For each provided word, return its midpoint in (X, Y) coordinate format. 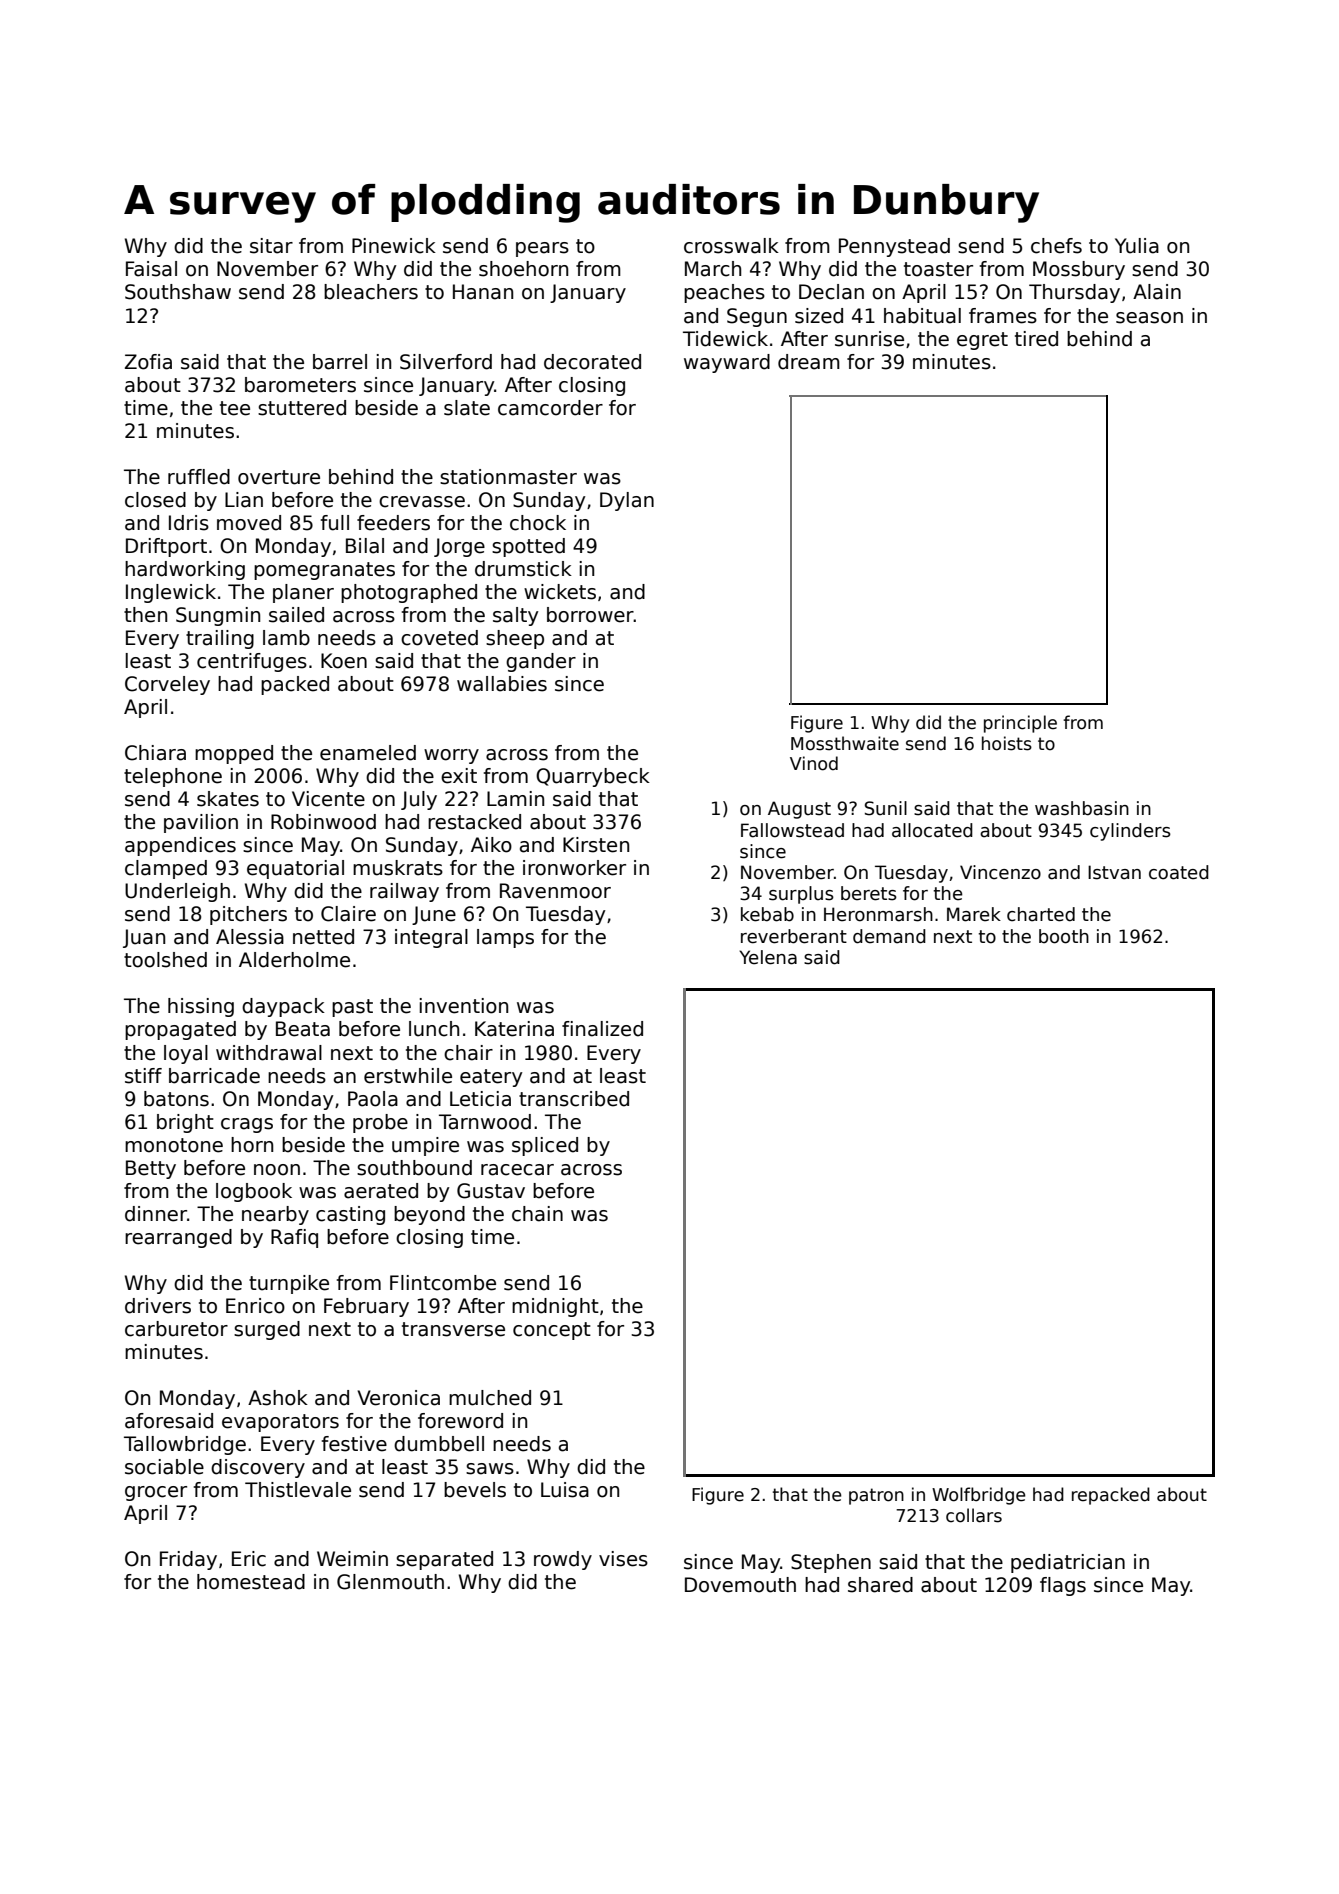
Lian (244, 500)
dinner (156, 1214)
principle (1020, 724)
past (352, 1008)
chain (537, 1214)
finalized (602, 1029)
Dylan (627, 501)
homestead (251, 1582)
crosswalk (731, 246)
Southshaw (178, 292)
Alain (1157, 292)
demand (889, 936)
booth (1064, 936)
